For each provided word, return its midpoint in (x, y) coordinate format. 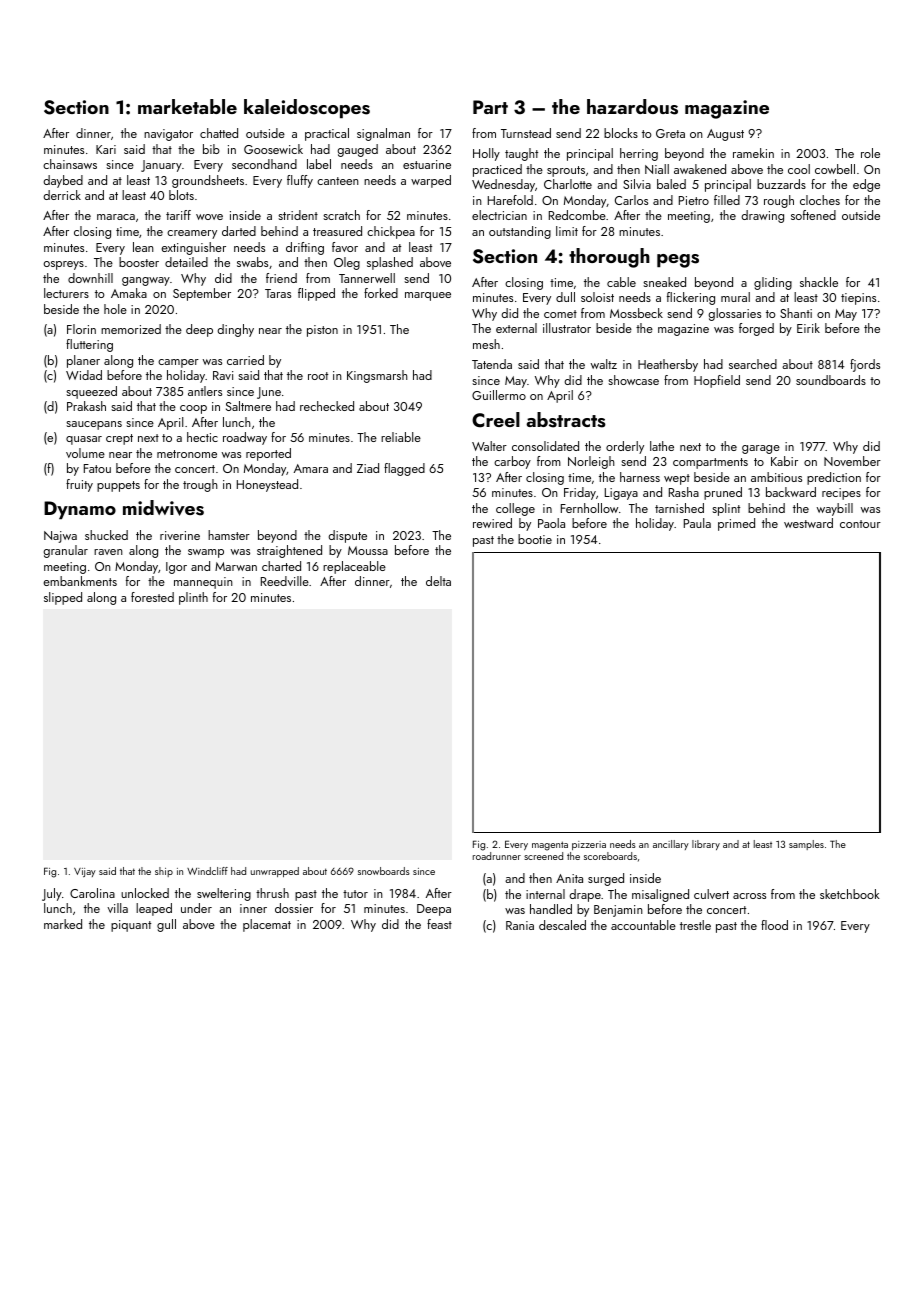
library (706, 845)
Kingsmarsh (377, 376)
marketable (187, 106)
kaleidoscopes (307, 108)
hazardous (632, 107)
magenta (550, 846)
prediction (834, 478)
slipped (63, 598)
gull (166, 925)
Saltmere (248, 406)
